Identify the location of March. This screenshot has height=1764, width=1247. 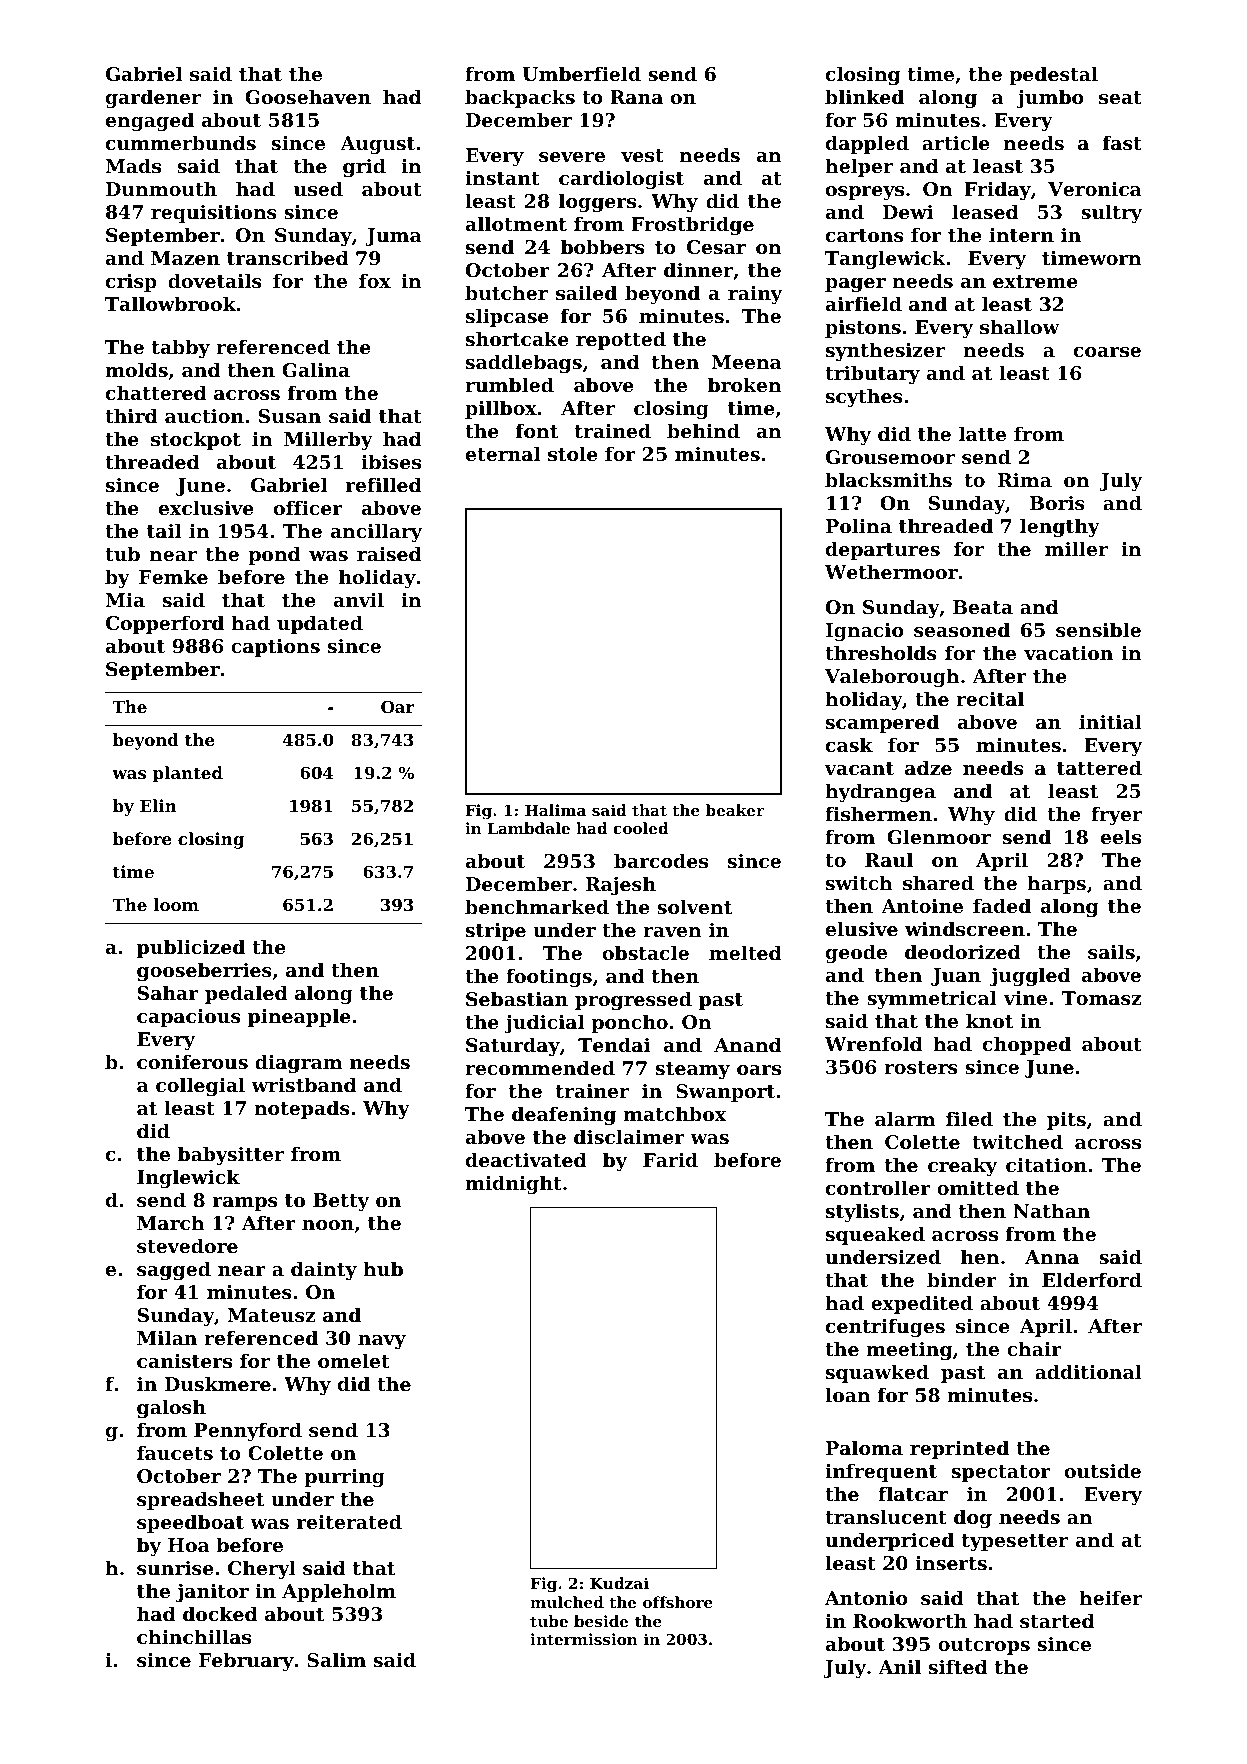
(171, 1222).
